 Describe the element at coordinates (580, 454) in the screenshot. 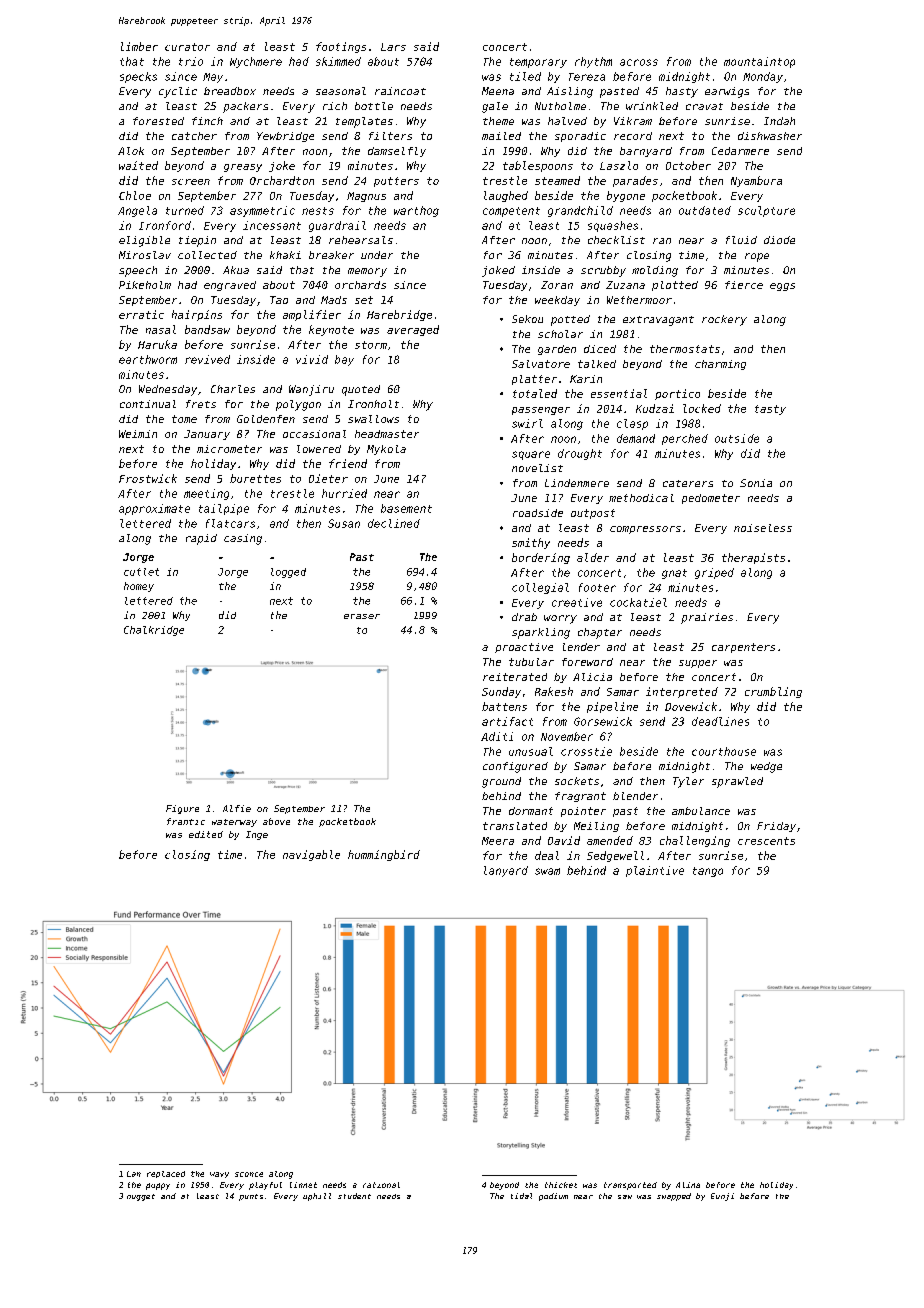

I see `drought` at that location.
